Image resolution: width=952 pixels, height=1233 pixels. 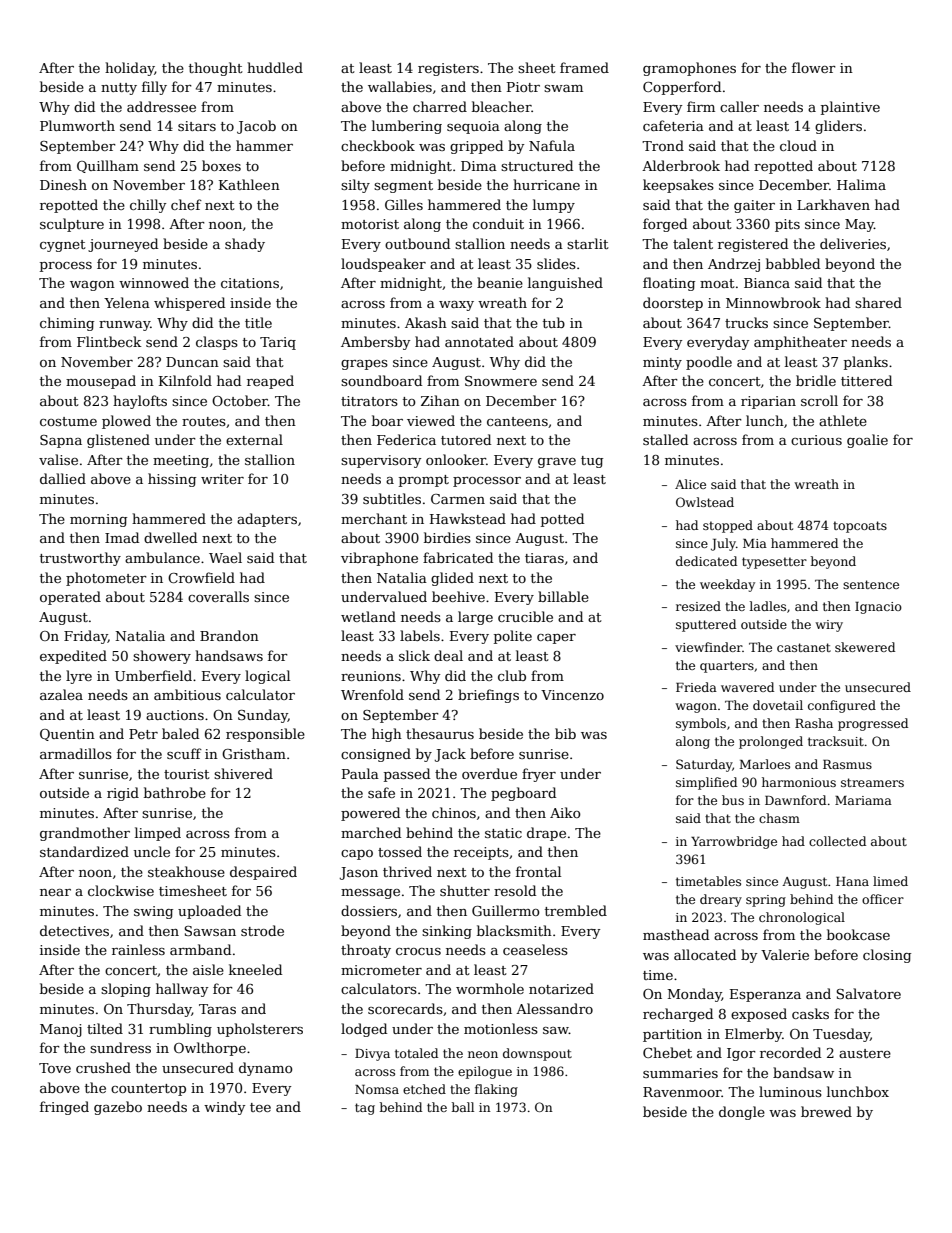 I want to click on chef, so click(x=186, y=204).
